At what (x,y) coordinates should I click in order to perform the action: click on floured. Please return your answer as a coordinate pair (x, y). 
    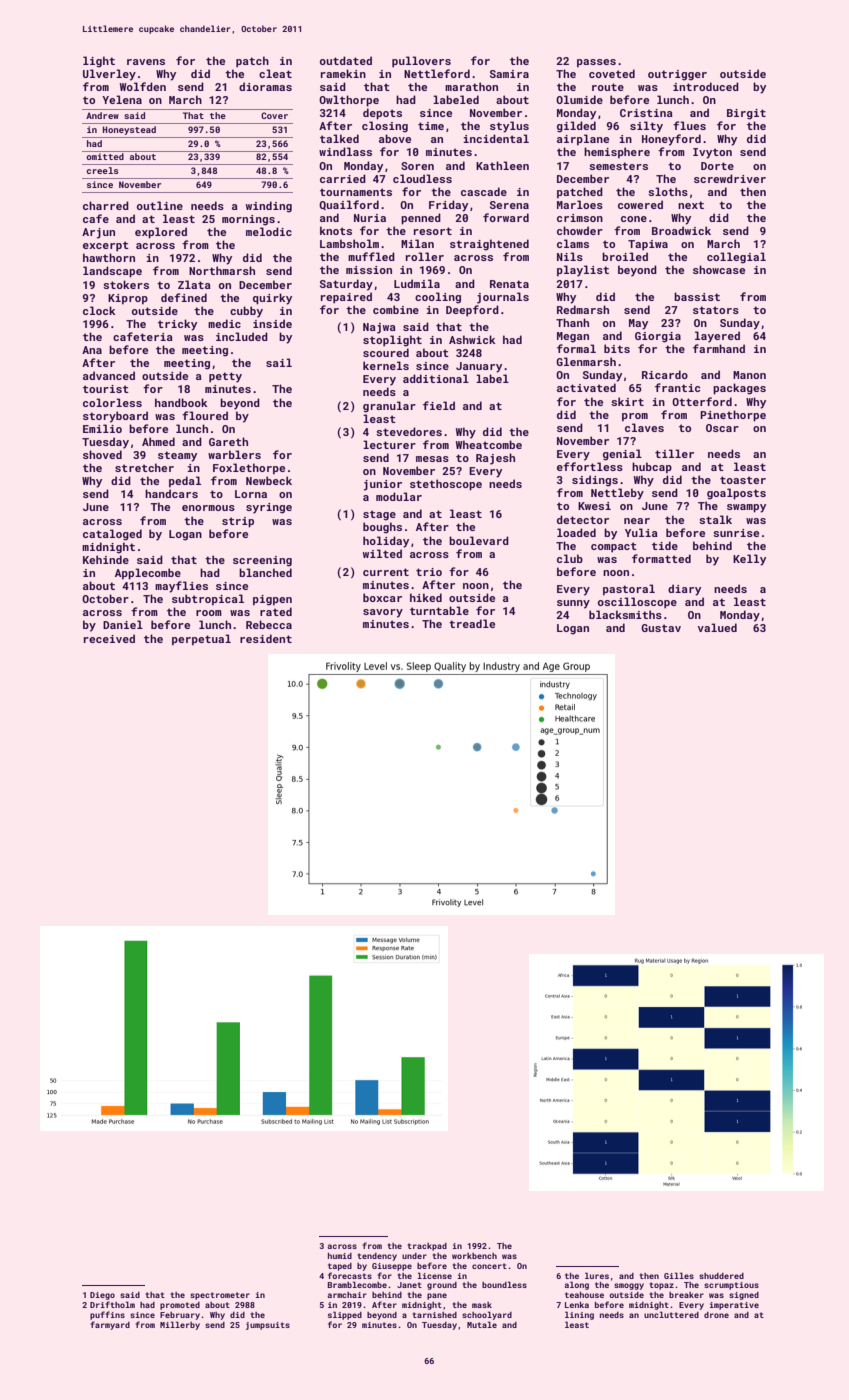
    Looking at the image, I should click on (205, 415).
